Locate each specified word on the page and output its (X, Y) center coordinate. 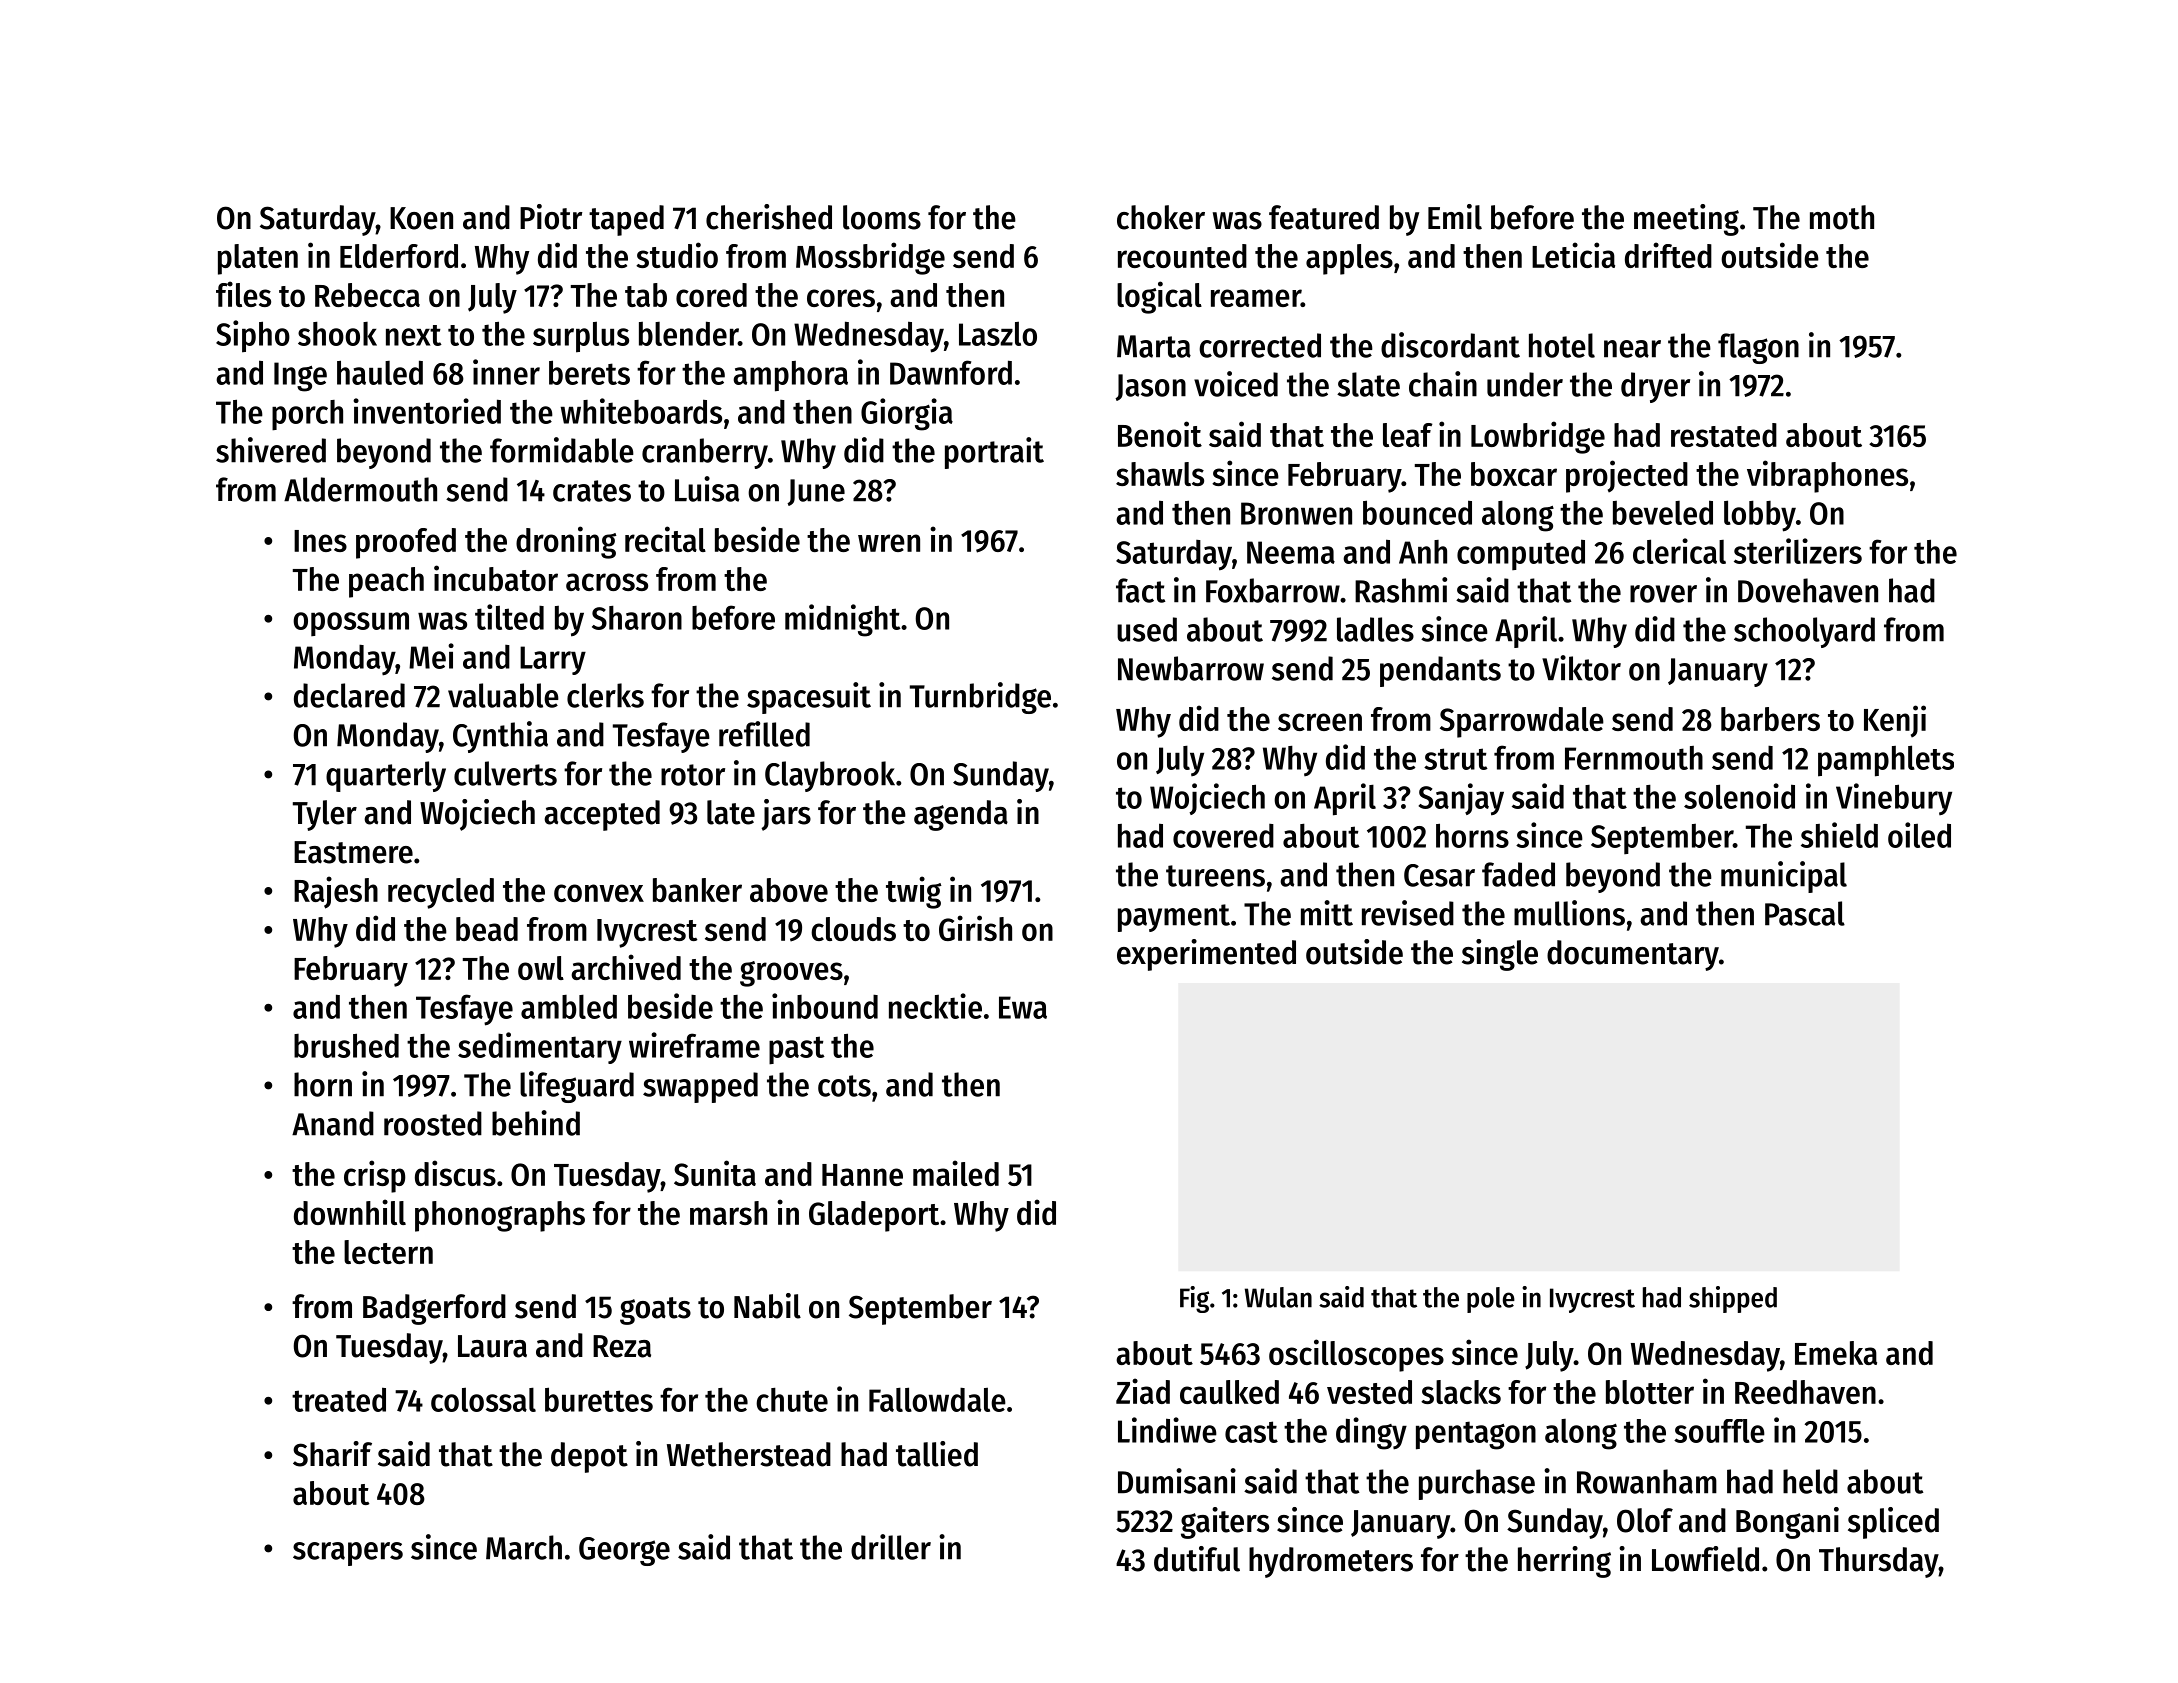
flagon (1758, 348)
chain (1443, 384)
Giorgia (907, 414)
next (414, 335)
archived (626, 967)
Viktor (1581, 668)
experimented (1206, 955)
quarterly (386, 776)
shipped (1733, 1299)
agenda (961, 815)
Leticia (1573, 255)
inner (506, 372)
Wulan (1278, 1297)
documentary (1633, 955)
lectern (388, 1252)
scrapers (348, 1554)
